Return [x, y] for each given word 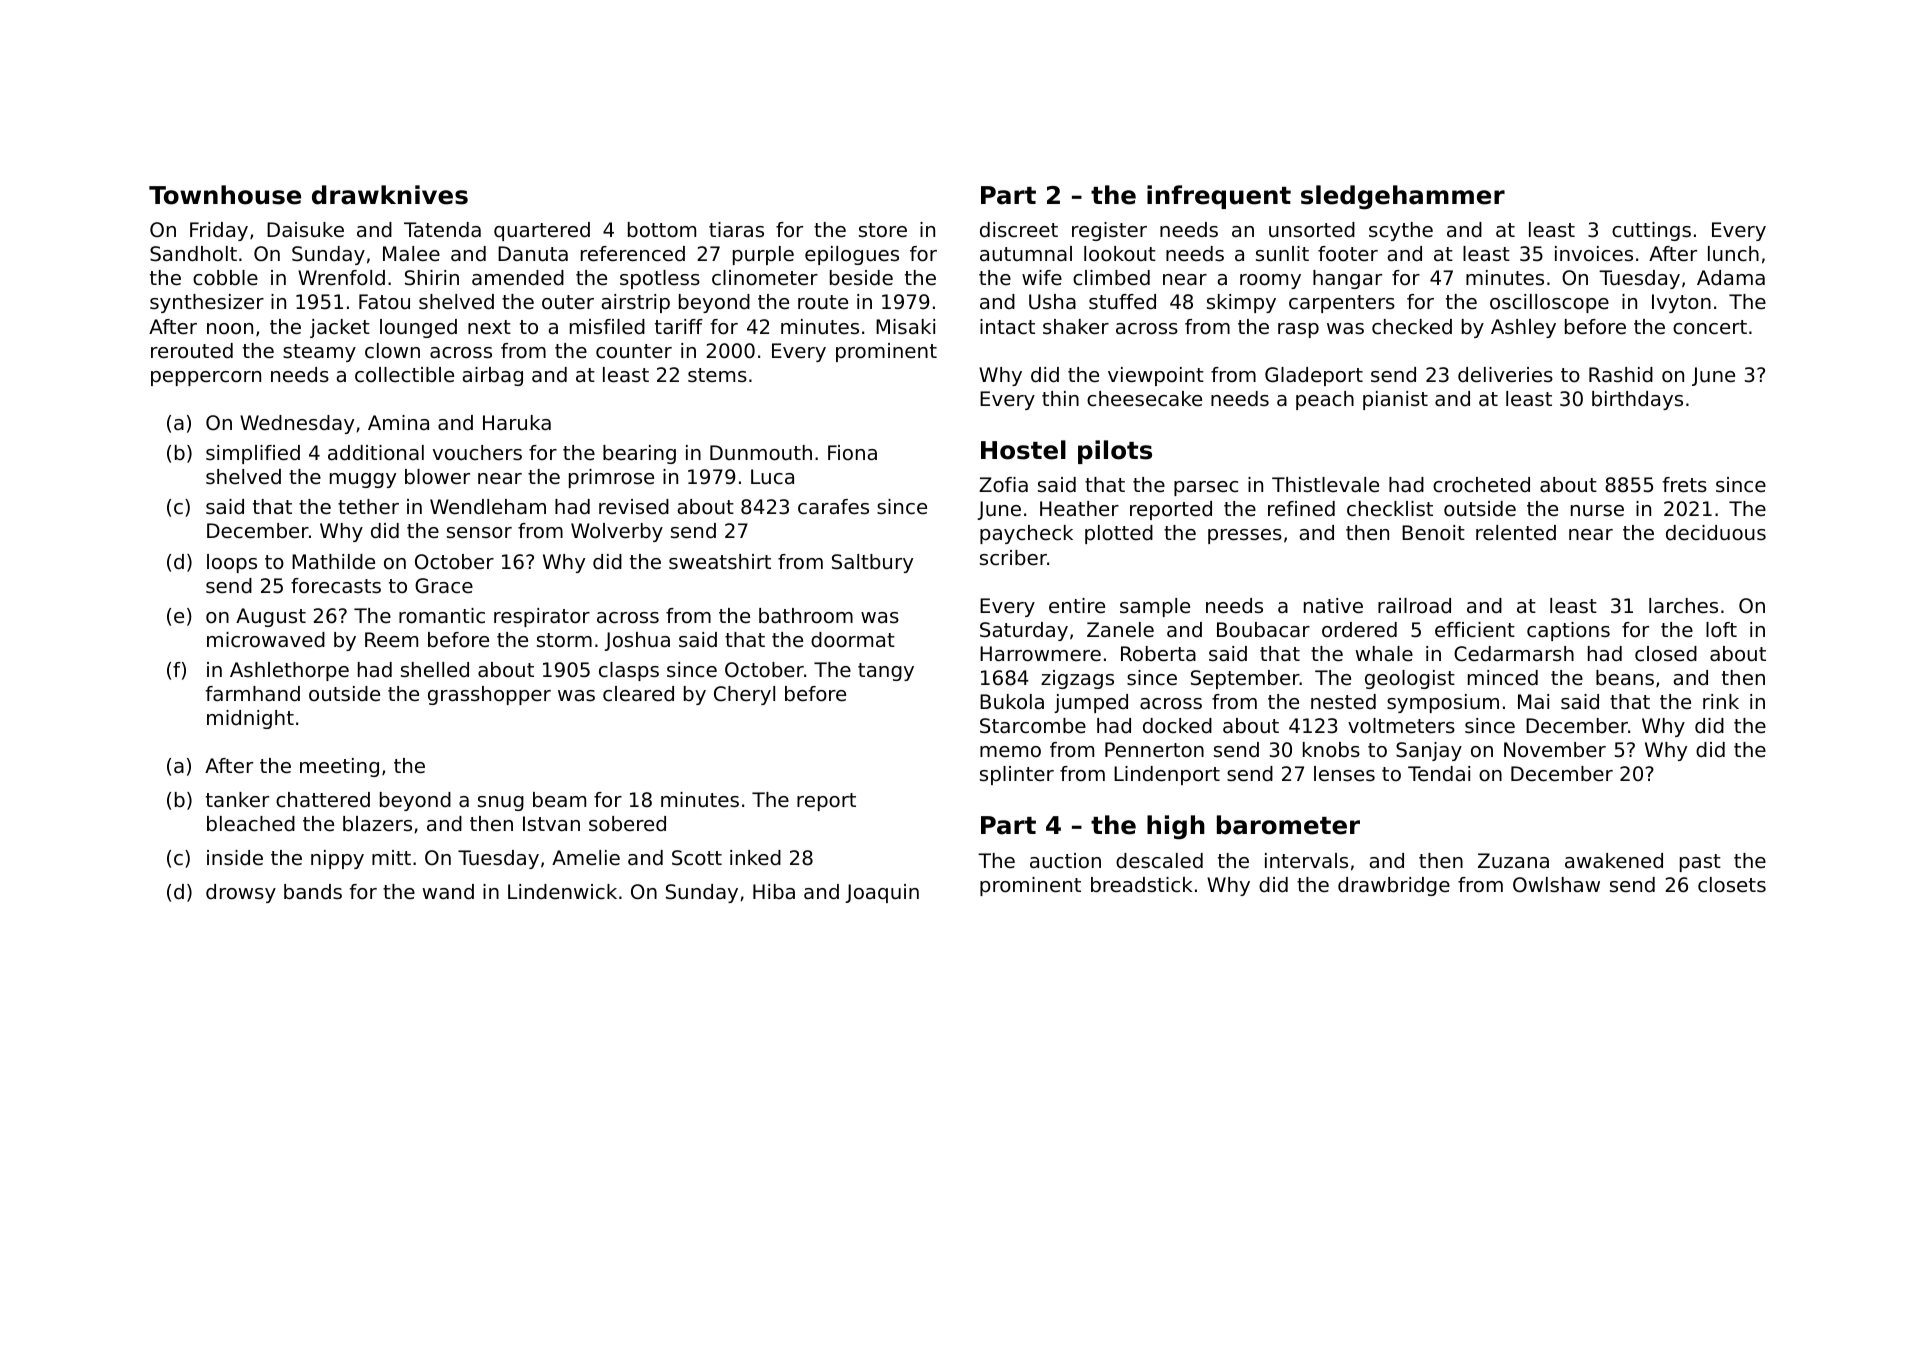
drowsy [241, 893]
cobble [225, 278]
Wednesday [297, 424]
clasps [629, 671]
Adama [1731, 277]
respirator [542, 617]
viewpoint [1156, 376]
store [883, 230]
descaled [1159, 861]
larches [1683, 606]
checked [1412, 327]
